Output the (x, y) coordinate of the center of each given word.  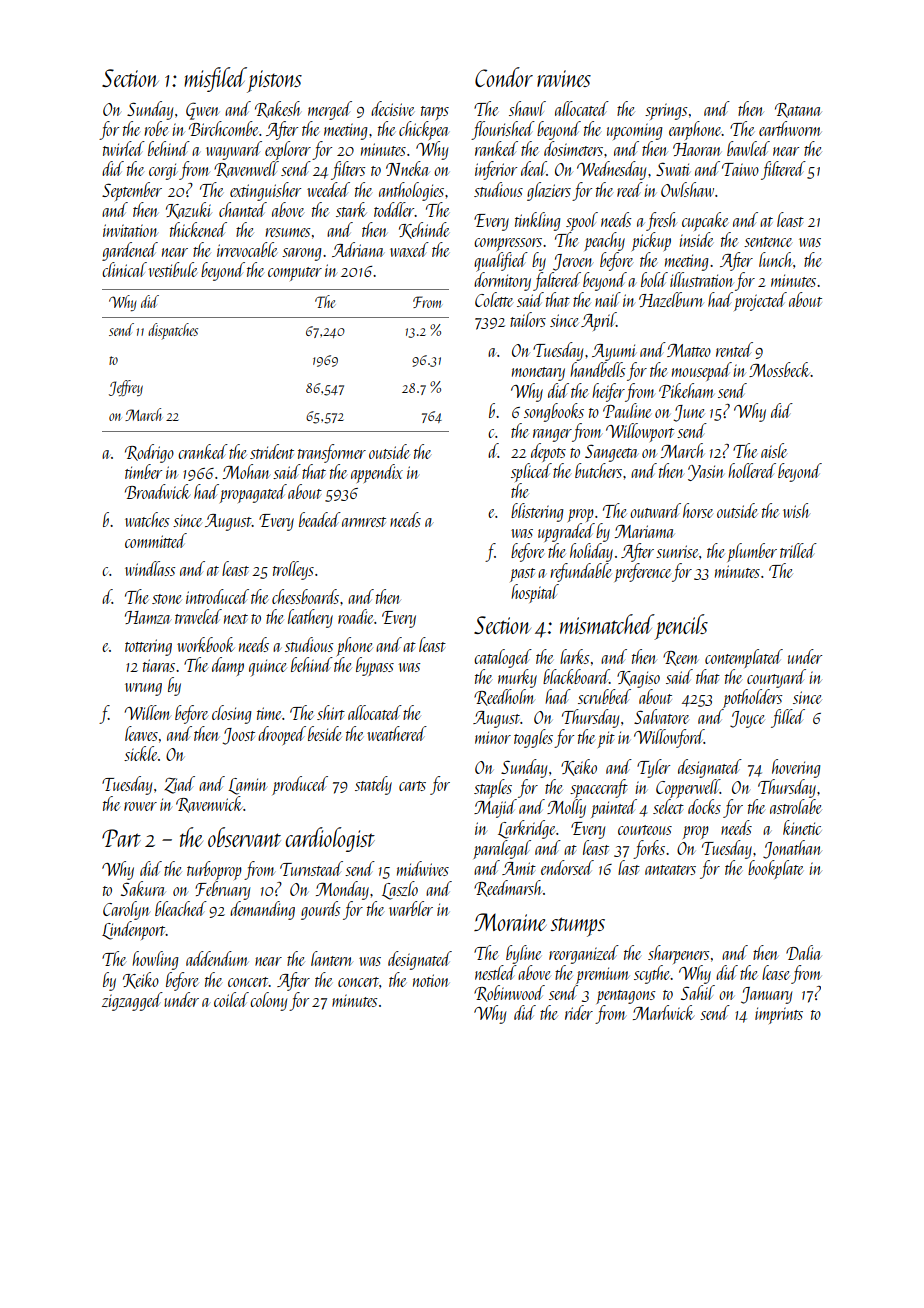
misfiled (215, 79)
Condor (504, 77)
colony (268, 1001)
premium (602, 975)
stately (373, 785)
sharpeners (678, 954)
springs (666, 111)
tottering (148, 647)
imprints (779, 1015)
